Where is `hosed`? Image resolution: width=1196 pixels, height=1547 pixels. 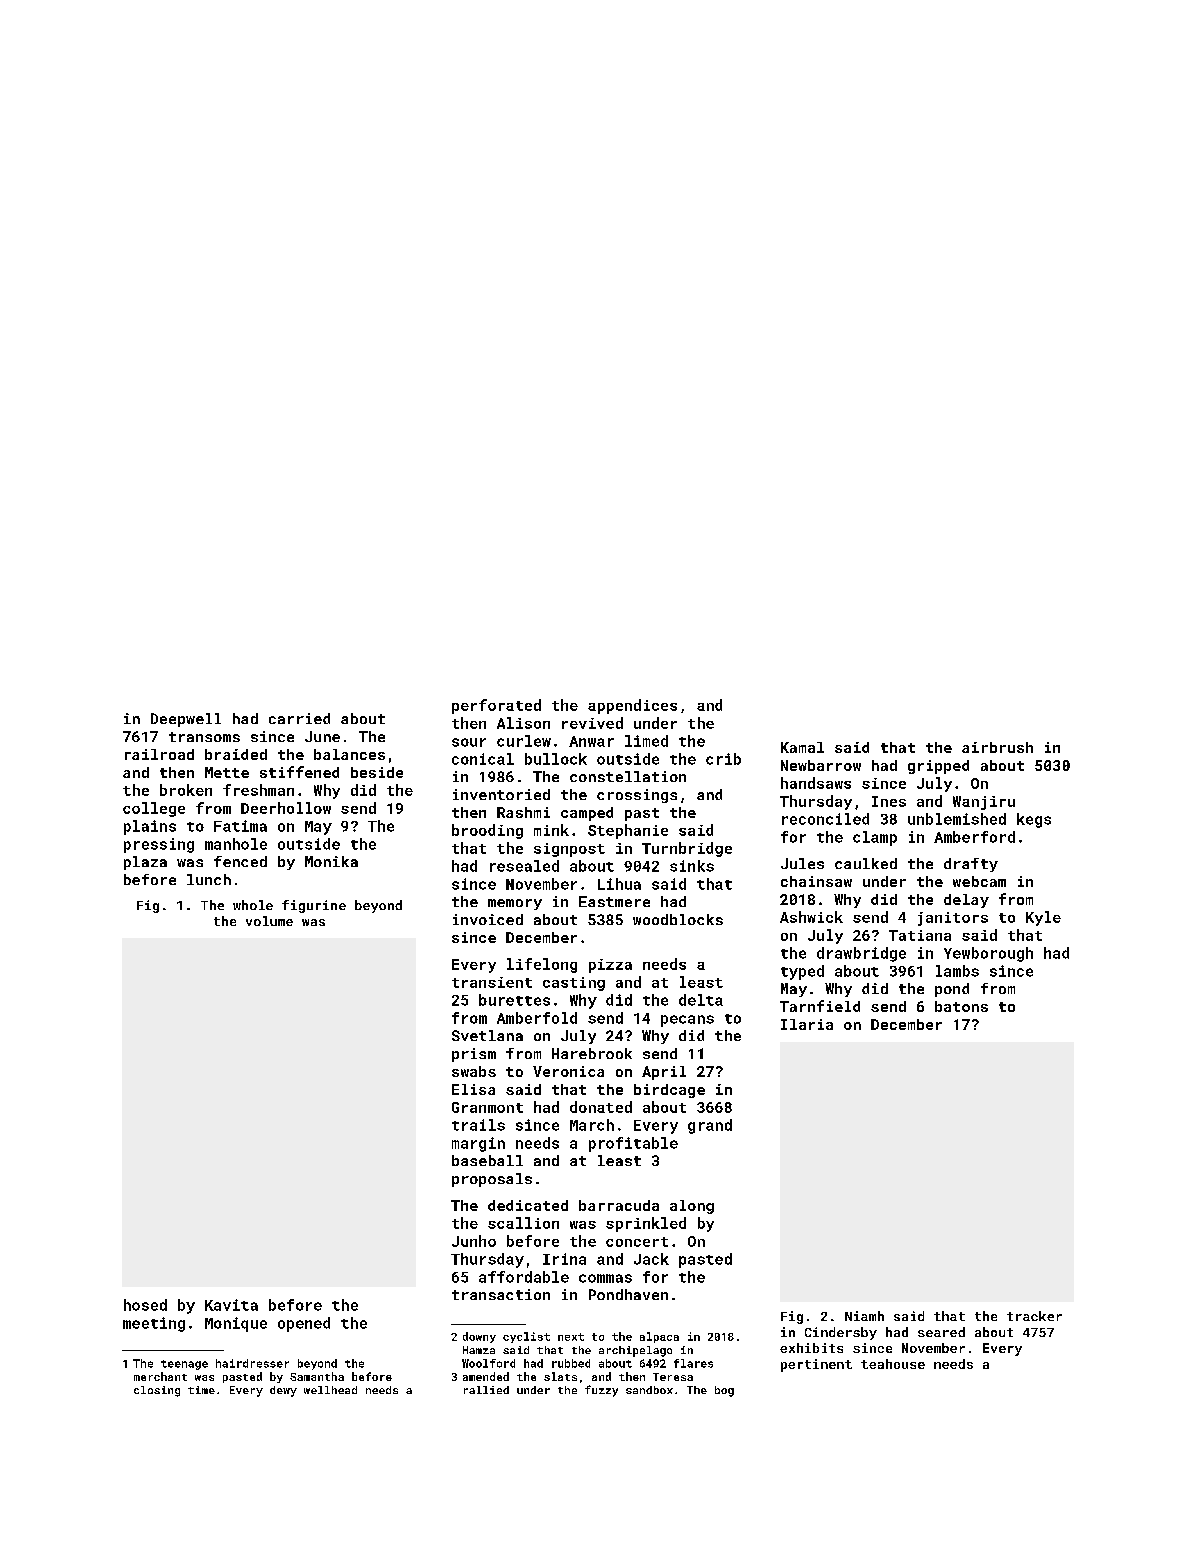 hosed is located at coordinates (145, 1305).
